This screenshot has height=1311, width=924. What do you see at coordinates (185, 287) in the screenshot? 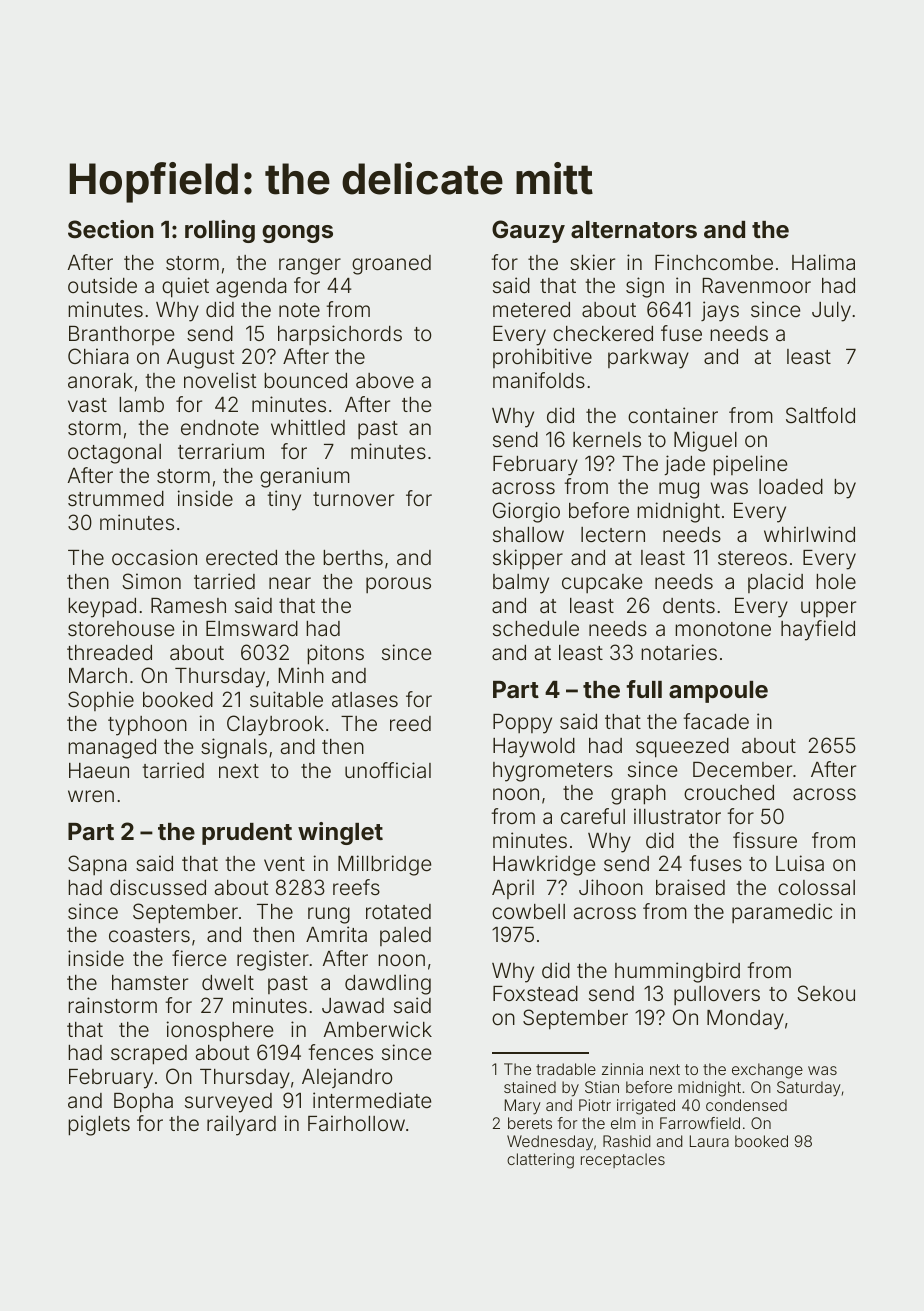
I see `quiet` at bounding box center [185, 287].
